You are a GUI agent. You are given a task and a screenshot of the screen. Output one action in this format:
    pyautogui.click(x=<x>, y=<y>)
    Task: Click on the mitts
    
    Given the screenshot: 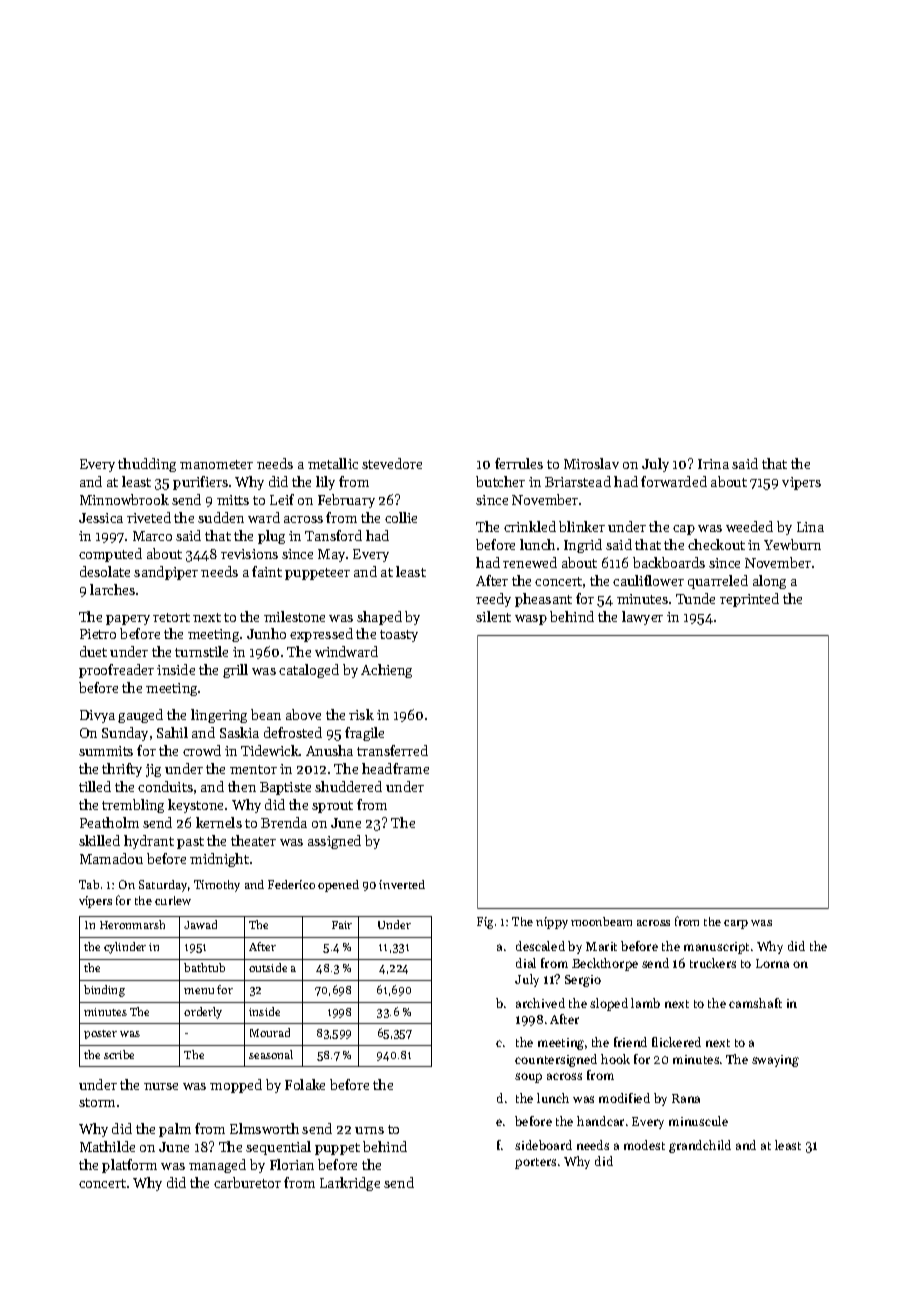 What is the action you would take?
    pyautogui.click(x=233, y=500)
